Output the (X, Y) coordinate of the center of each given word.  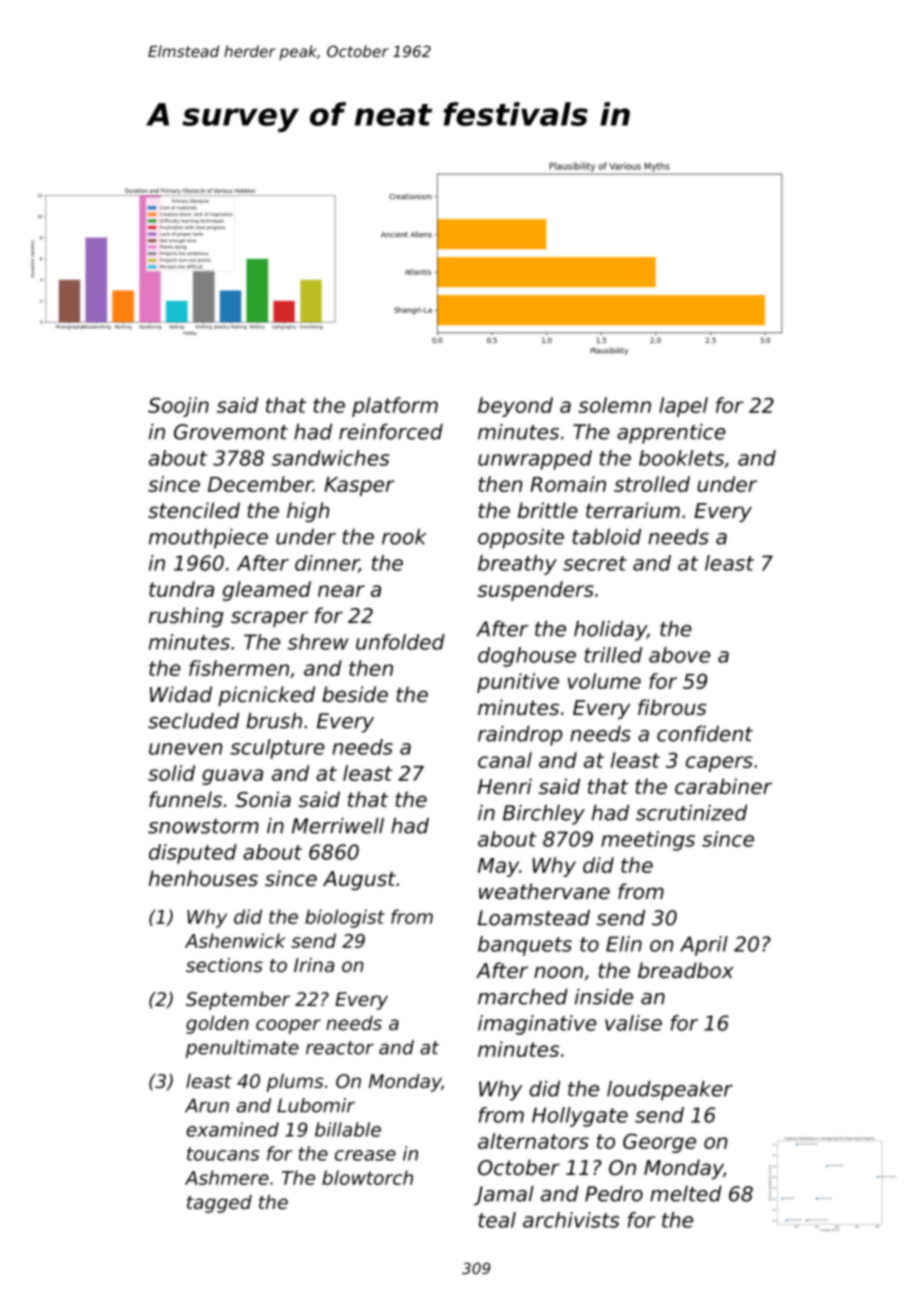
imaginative (537, 1025)
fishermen (239, 668)
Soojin (178, 407)
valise (633, 1023)
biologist (345, 918)
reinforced (391, 432)
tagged (219, 1204)
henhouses (203, 878)
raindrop (520, 736)
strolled (652, 484)
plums (295, 1083)
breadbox (686, 970)
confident (705, 734)
